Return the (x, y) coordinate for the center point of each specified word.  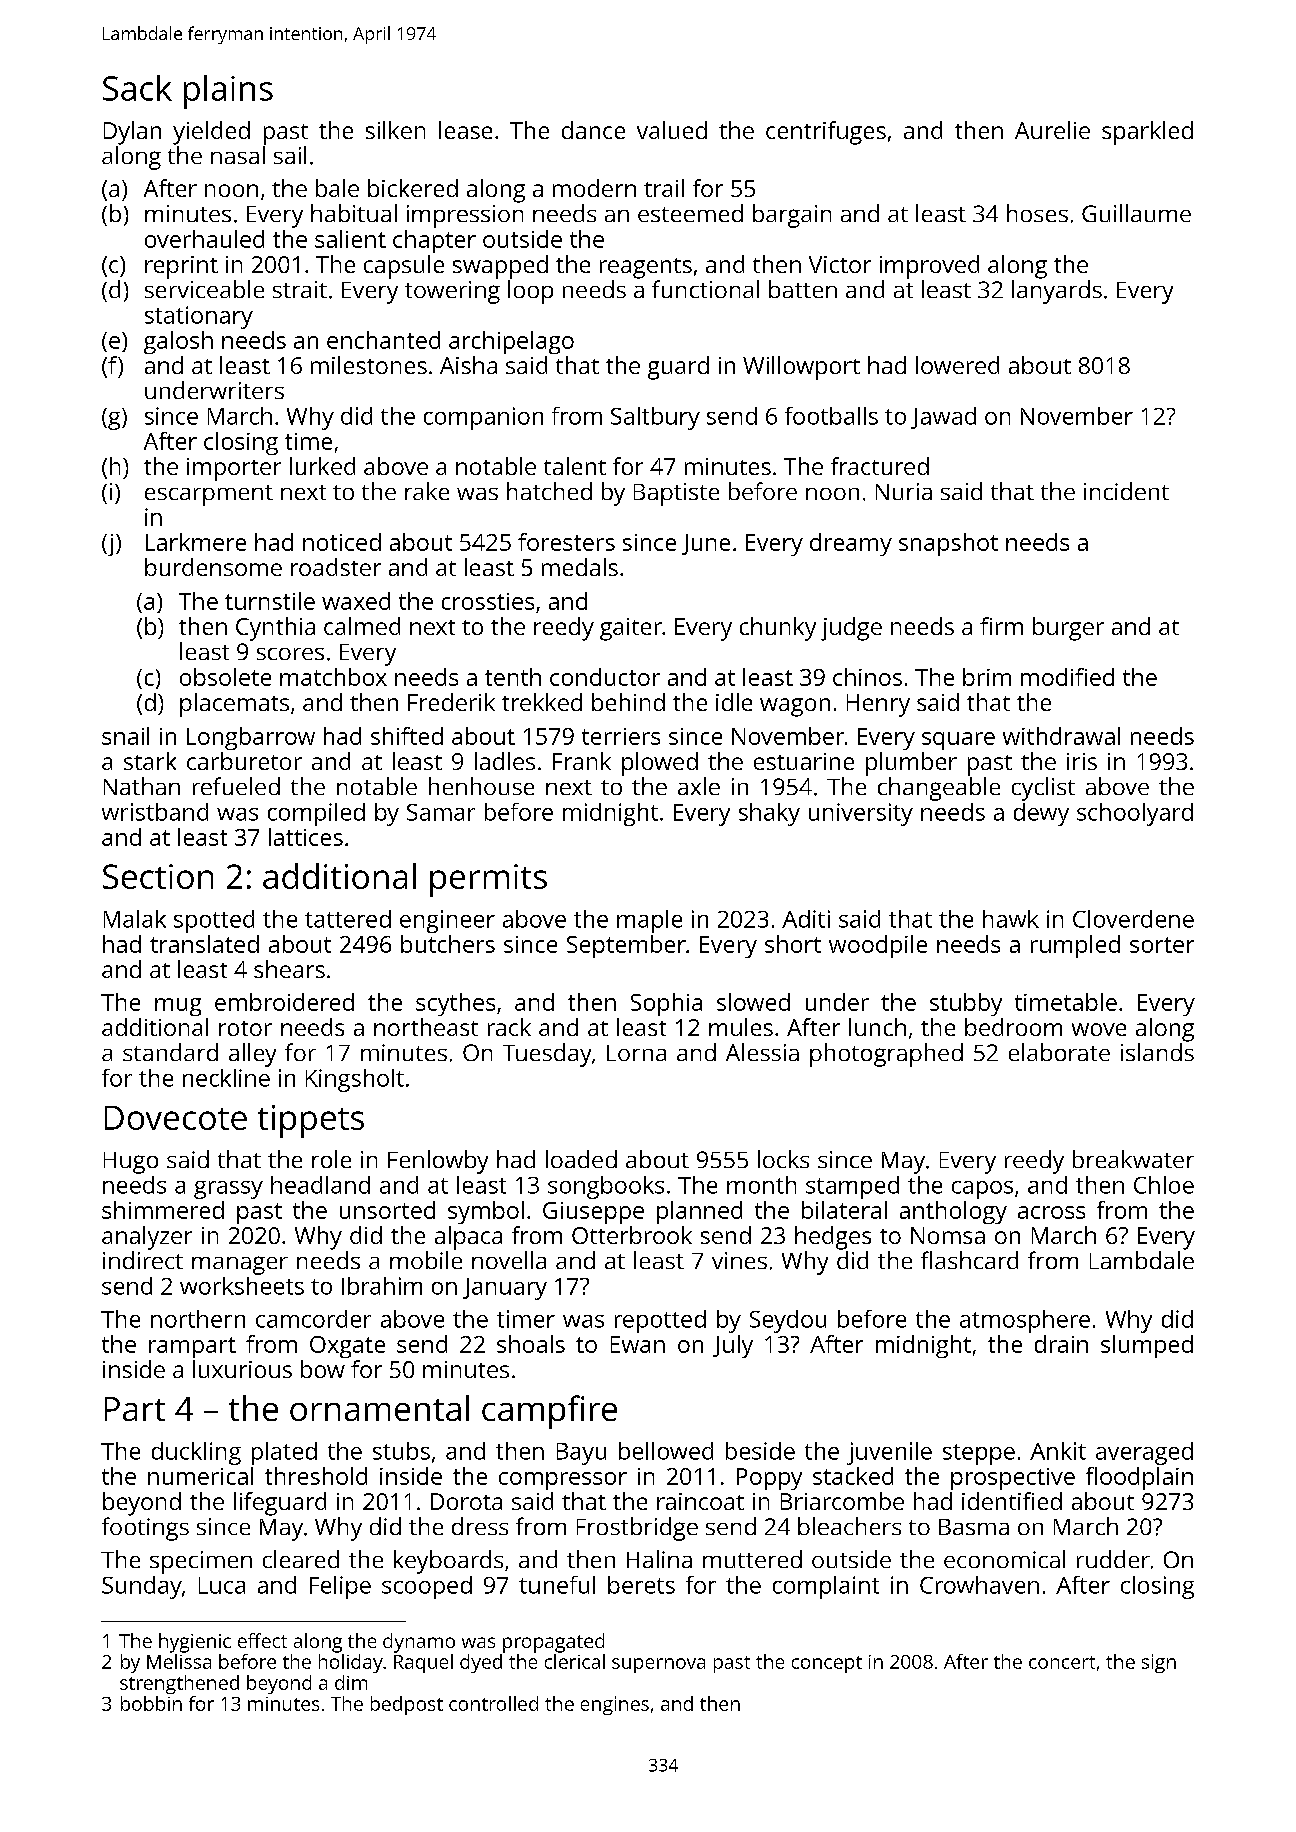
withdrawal (1061, 736)
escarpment (209, 495)
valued (672, 130)
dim (351, 1682)
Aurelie (1052, 130)
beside (760, 1451)
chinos (867, 677)
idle (734, 702)
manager (240, 1265)
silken (395, 130)
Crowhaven (979, 1585)
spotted (214, 921)
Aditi (806, 919)
